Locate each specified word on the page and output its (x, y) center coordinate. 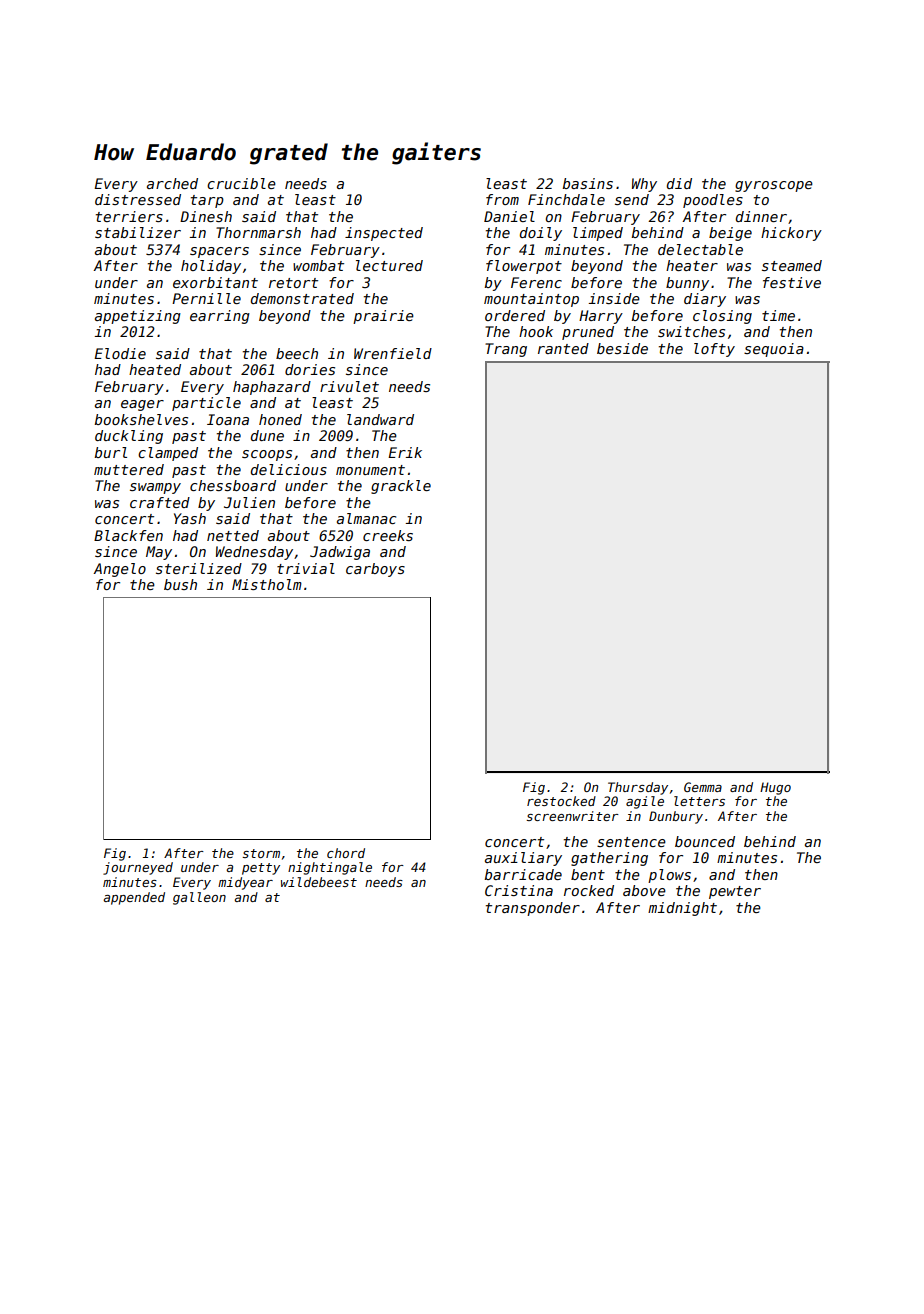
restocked (561, 801)
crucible (241, 183)
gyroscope (774, 186)
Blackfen (128, 535)
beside (622, 348)
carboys (375, 570)
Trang (506, 350)
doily (541, 234)
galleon (199, 898)
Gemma (703, 787)
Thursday (638, 788)
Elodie (120, 353)
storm (261, 853)
